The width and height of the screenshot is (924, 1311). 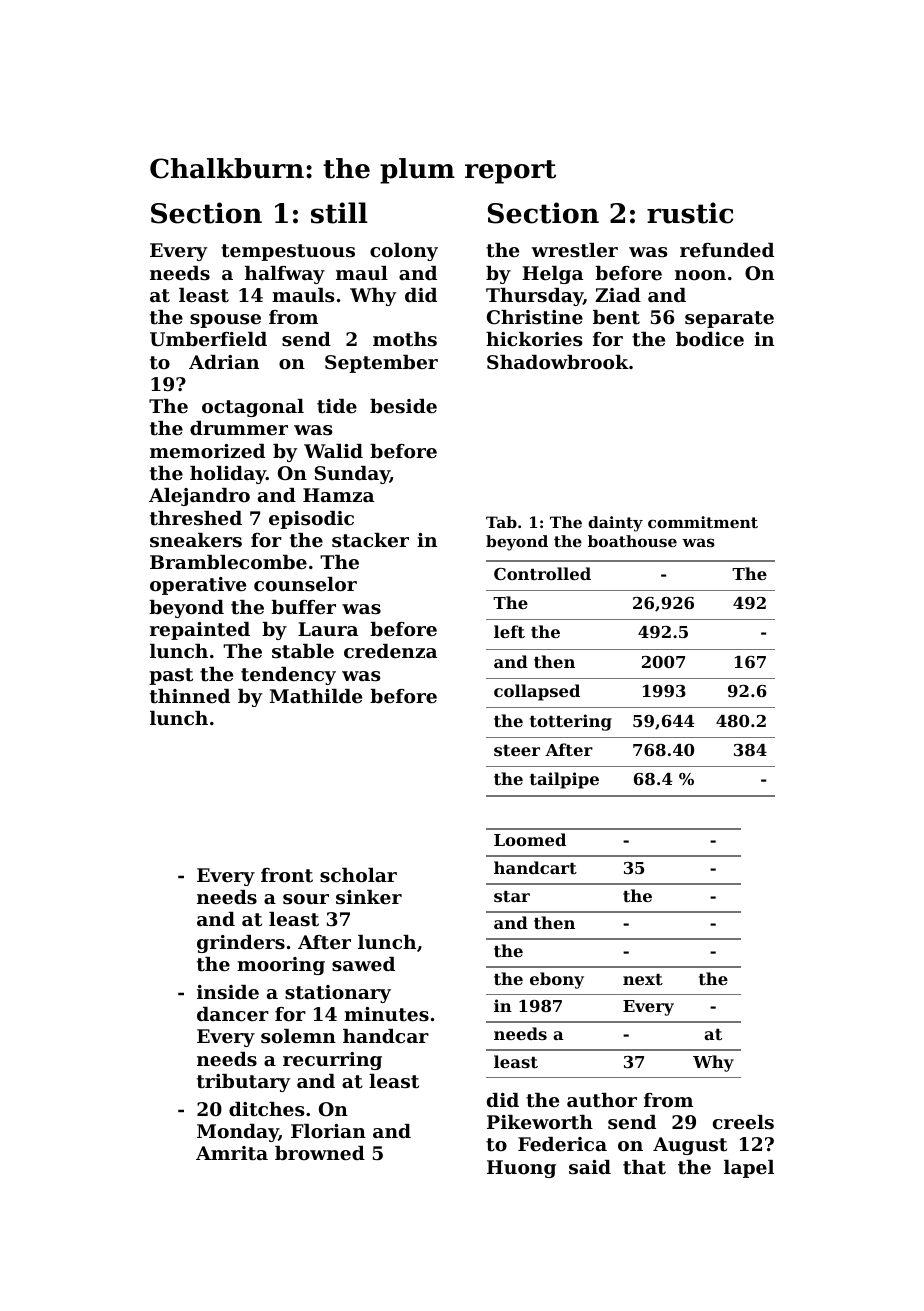 What do you see at coordinates (405, 339) in the screenshot?
I see `moths` at bounding box center [405, 339].
